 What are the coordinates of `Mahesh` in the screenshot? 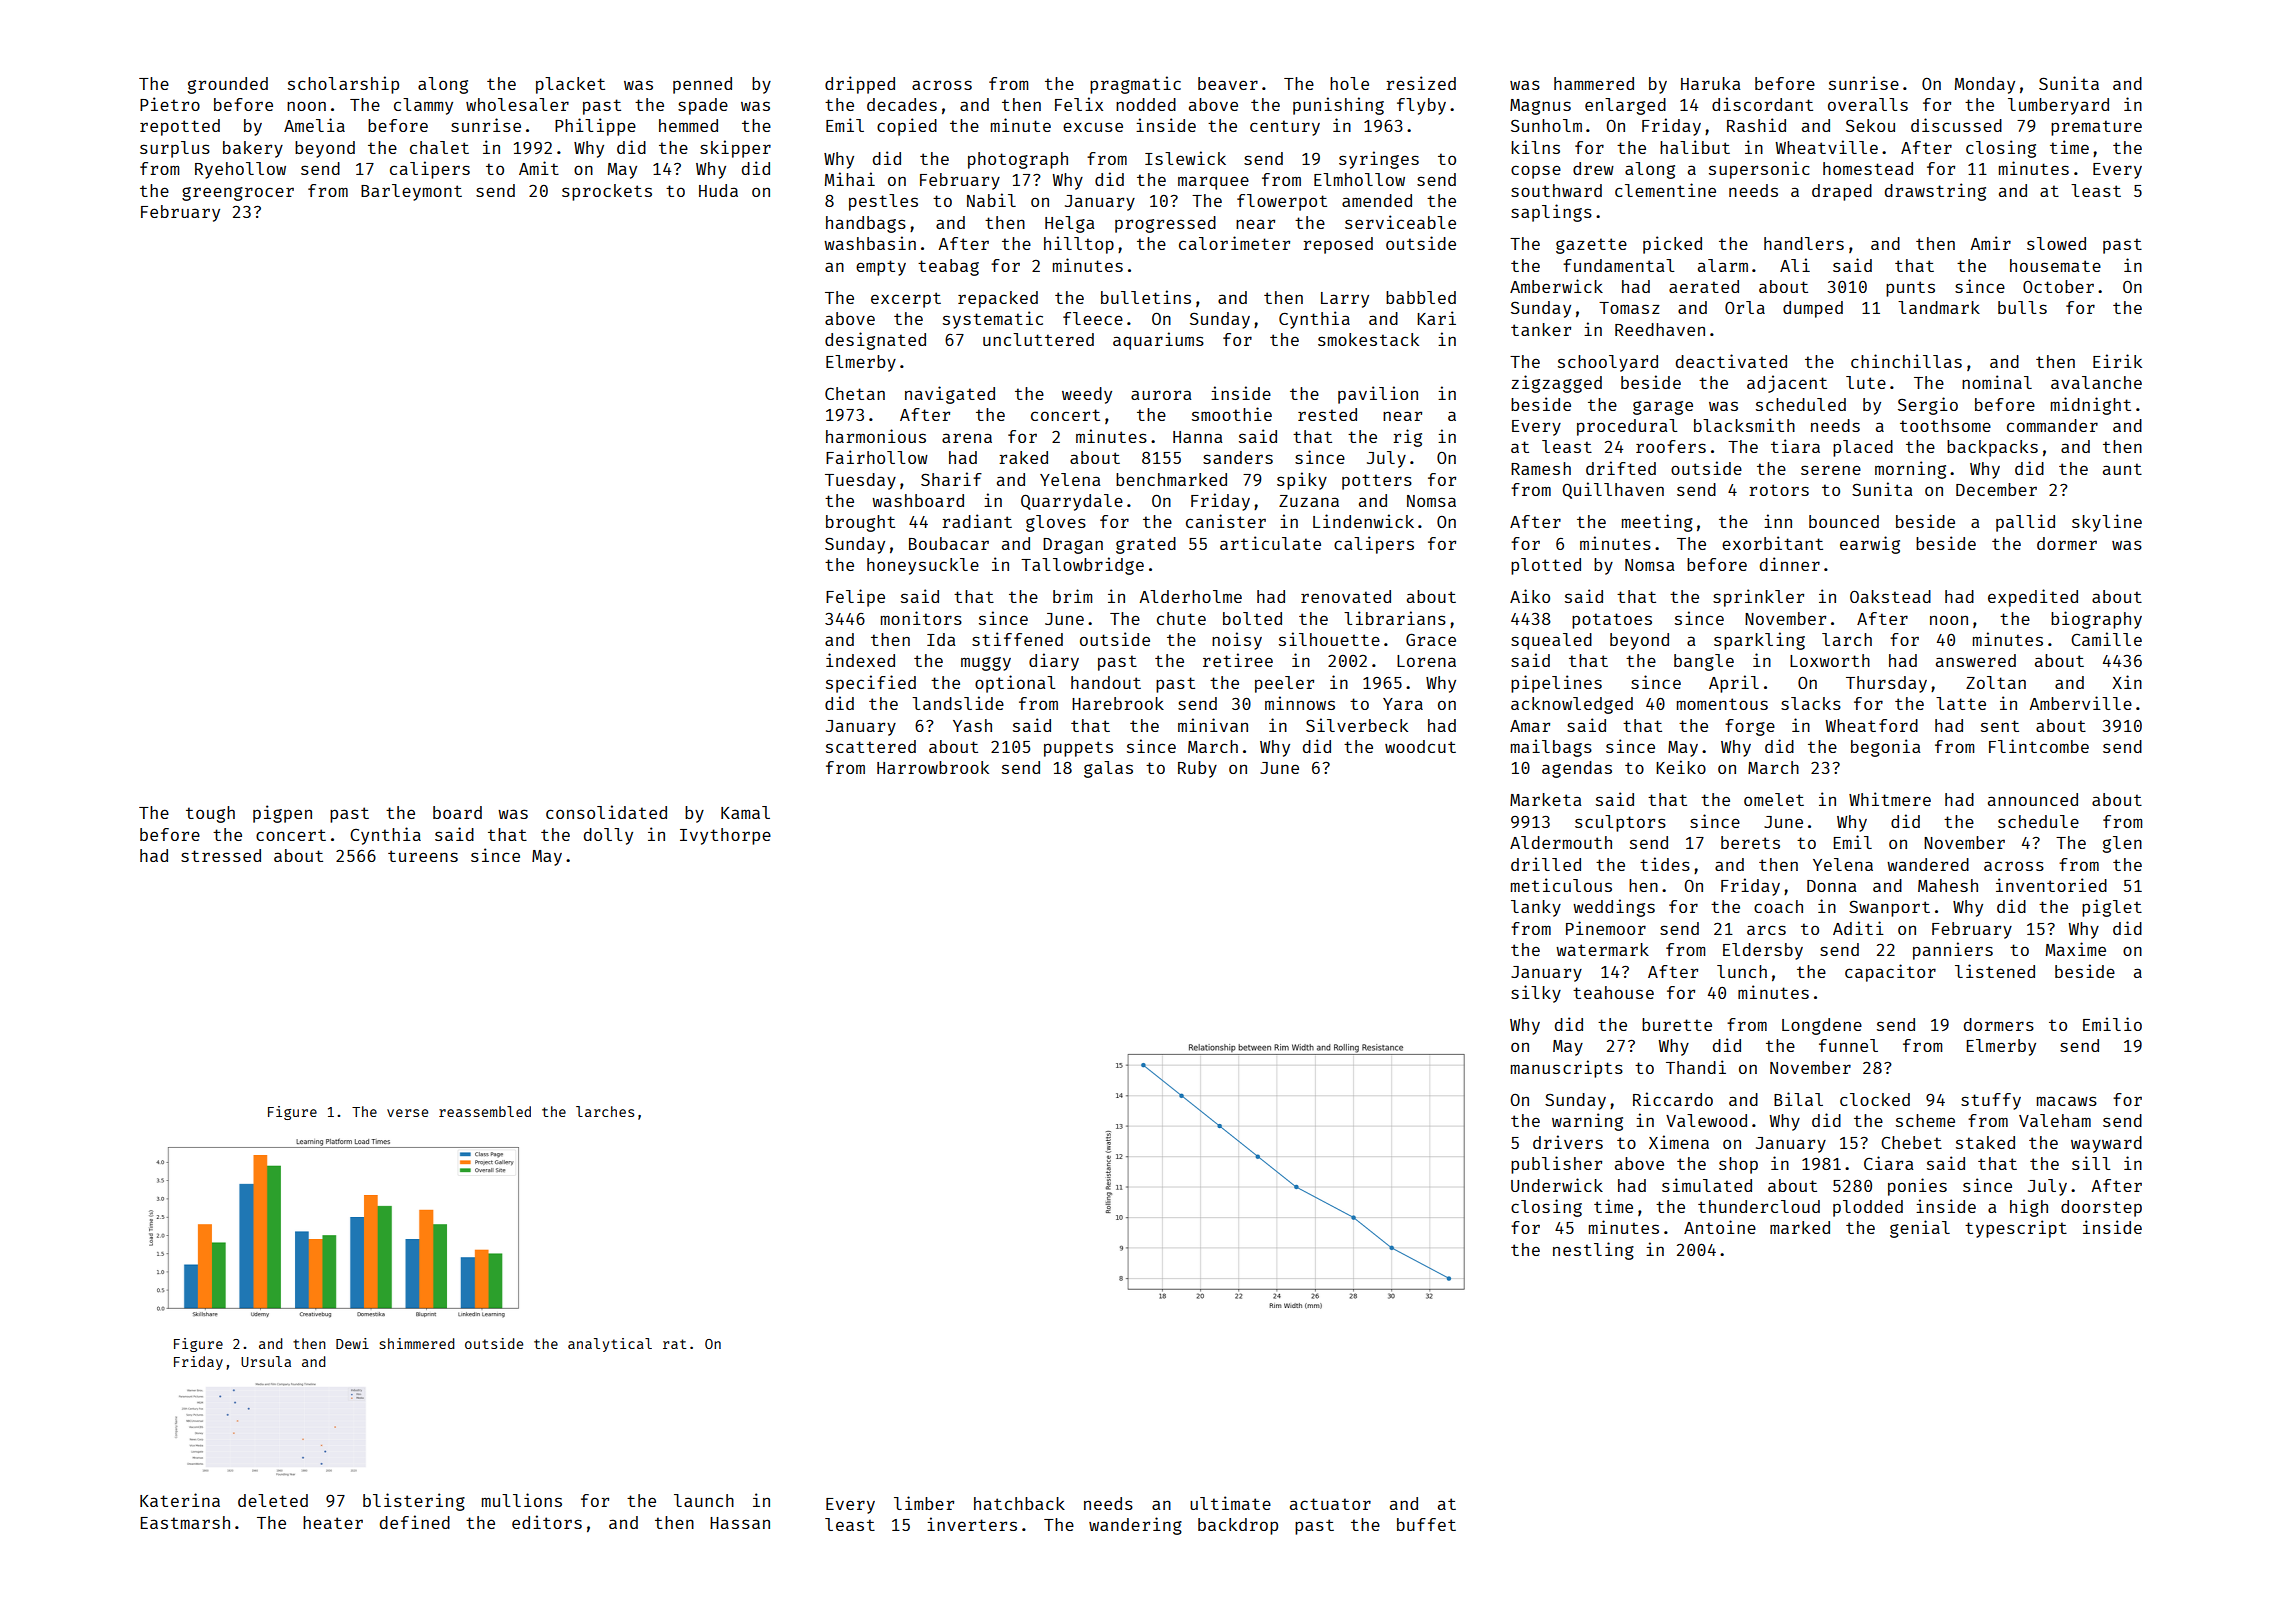 It's located at (1948, 885).
